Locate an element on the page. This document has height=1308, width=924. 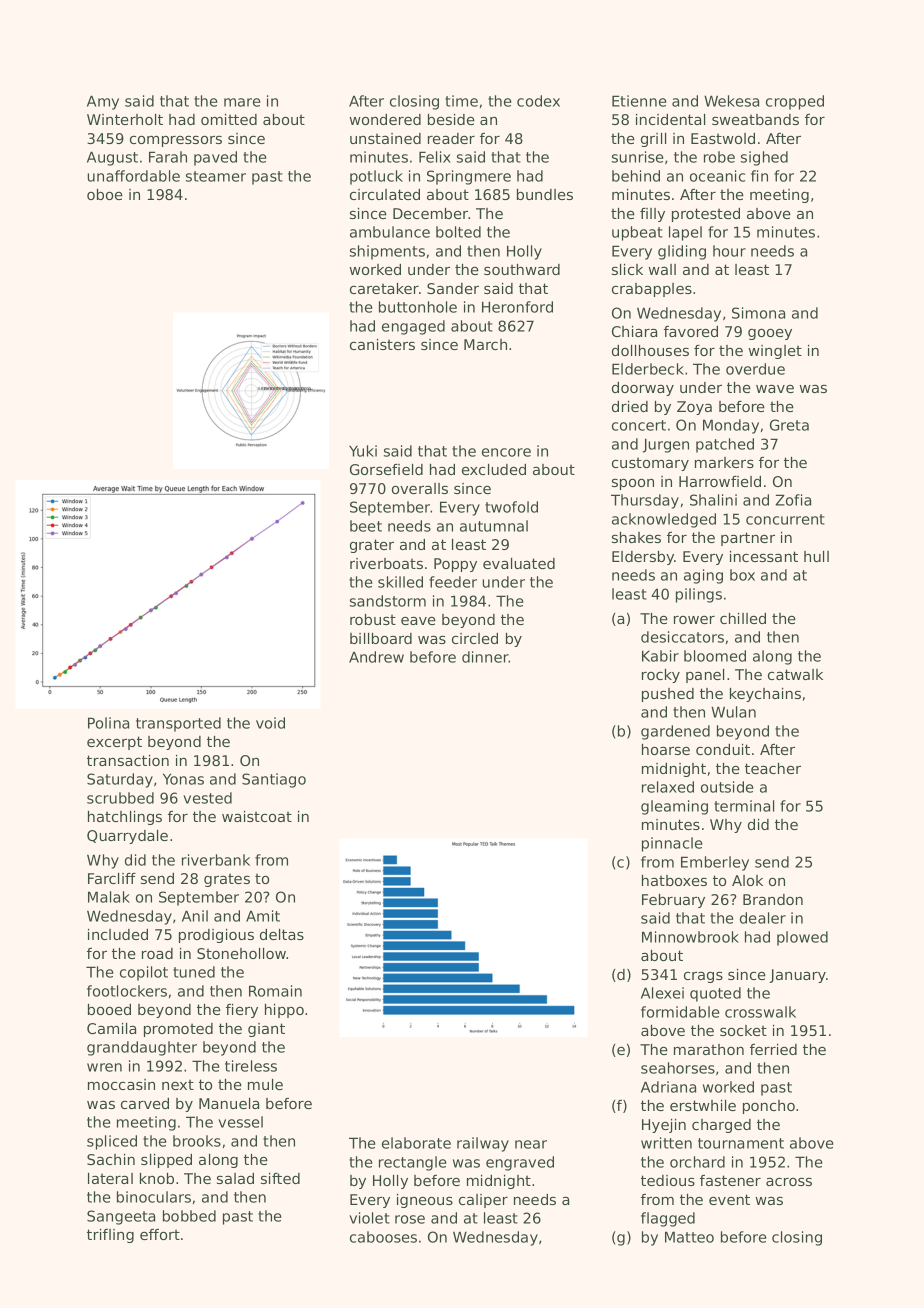
twofold is located at coordinates (511, 507).
